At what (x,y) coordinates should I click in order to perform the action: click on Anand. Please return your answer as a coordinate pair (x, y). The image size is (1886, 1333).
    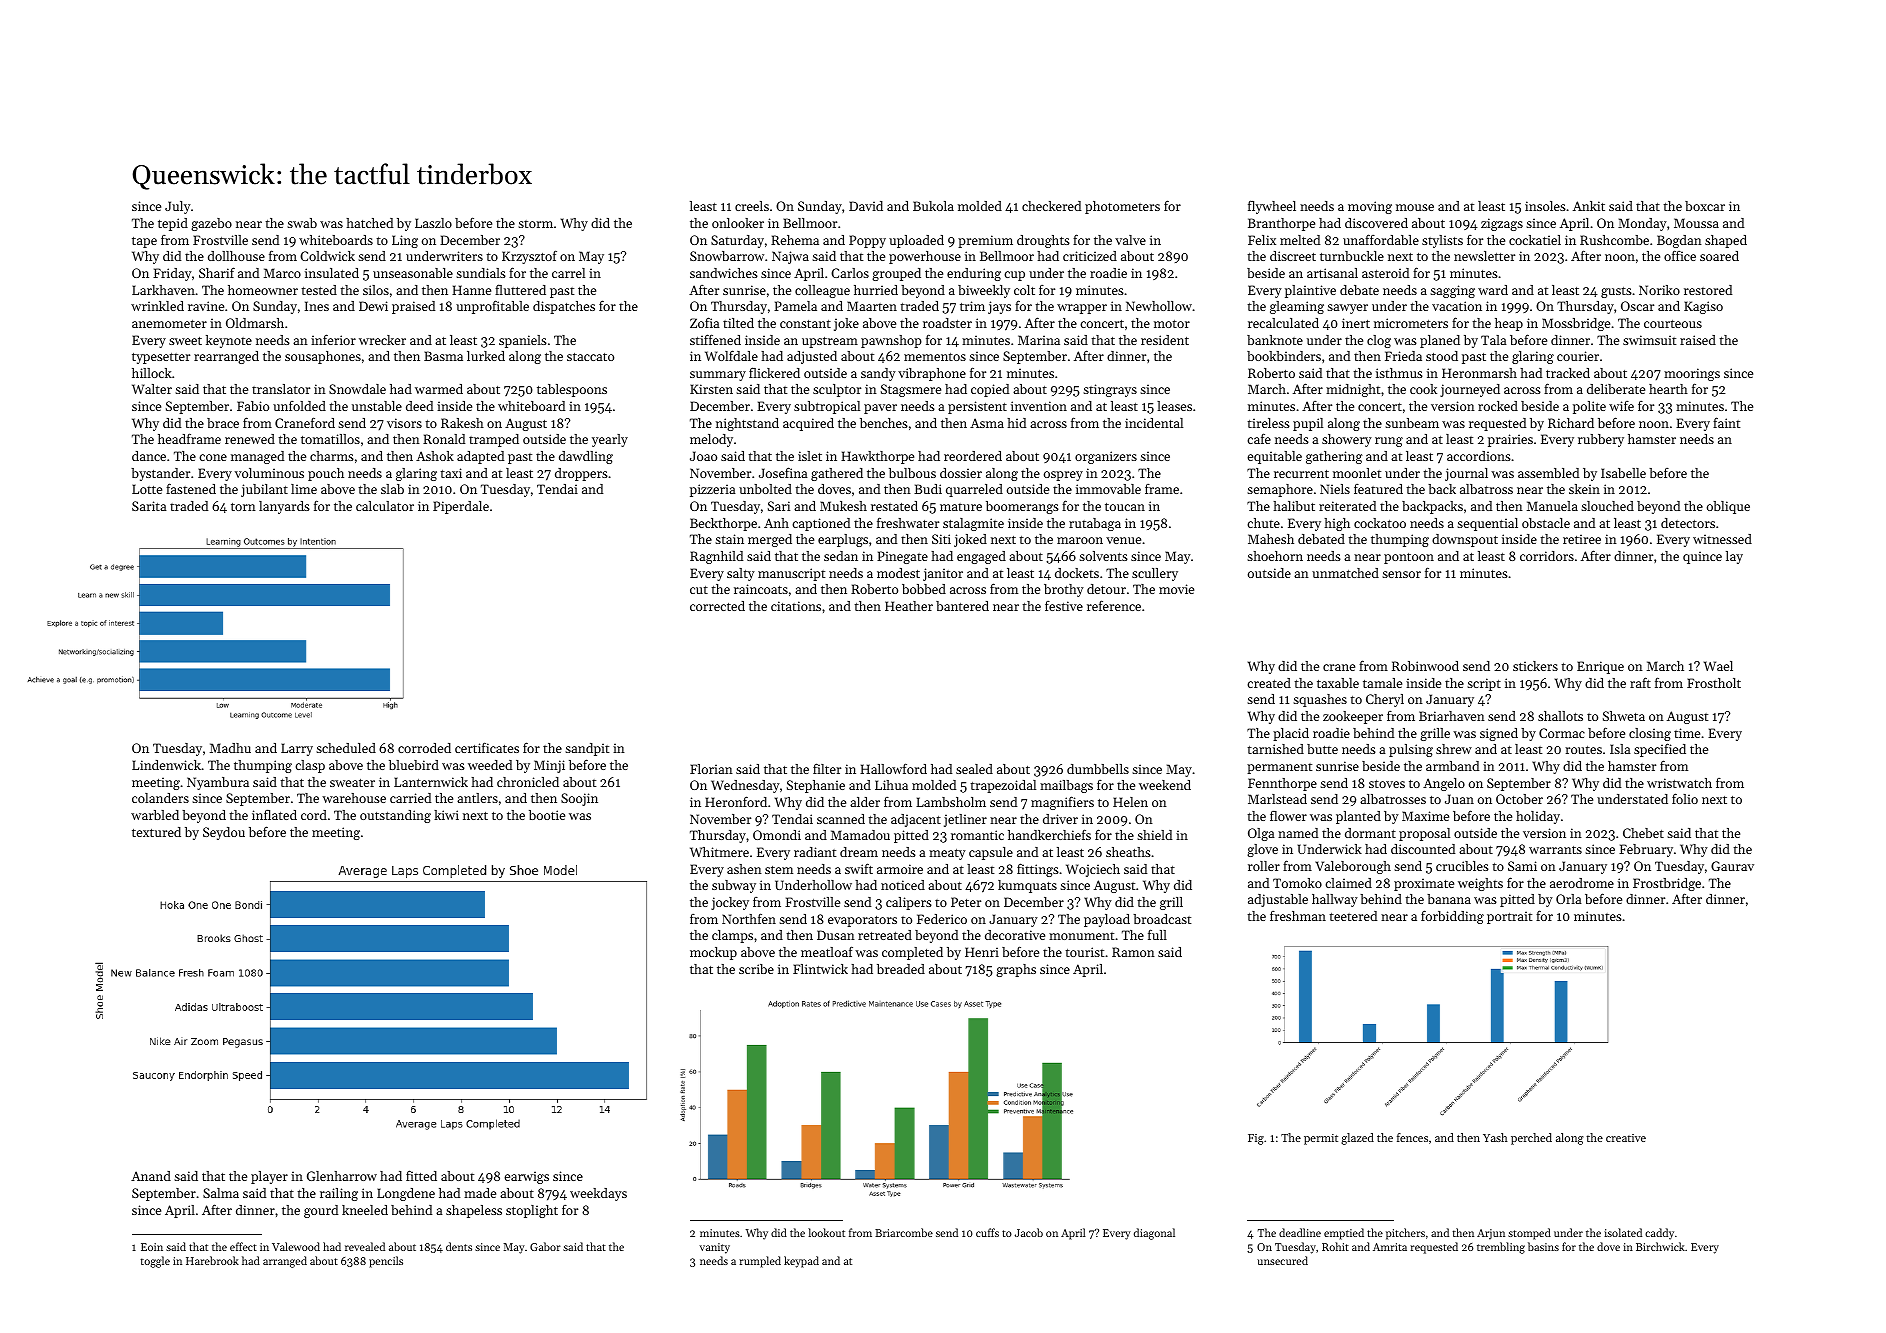
    Looking at the image, I should click on (151, 1176).
